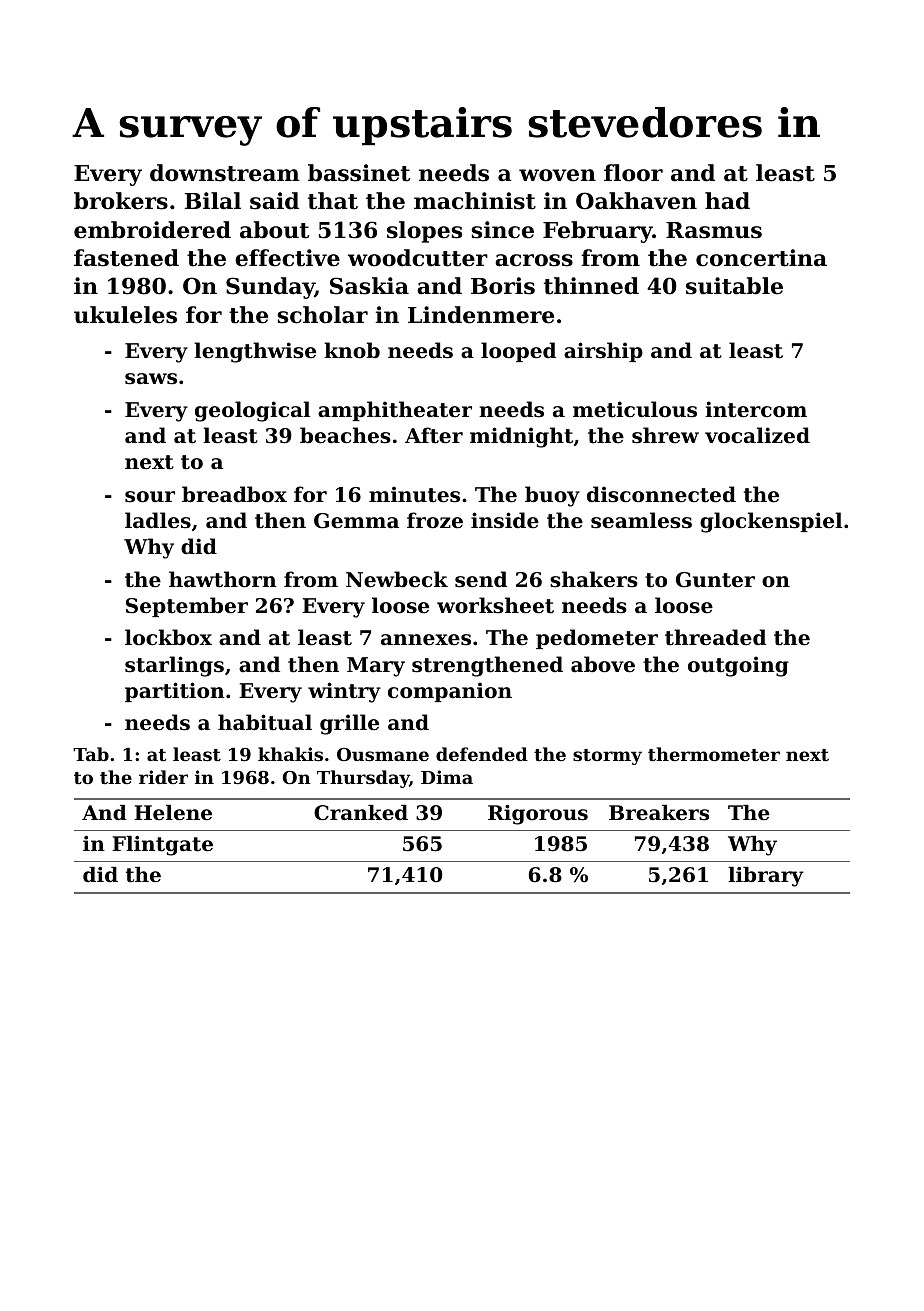 Image resolution: width=924 pixels, height=1311 pixels. What do you see at coordinates (771, 522) in the page?
I see `glockenspiel` at bounding box center [771, 522].
